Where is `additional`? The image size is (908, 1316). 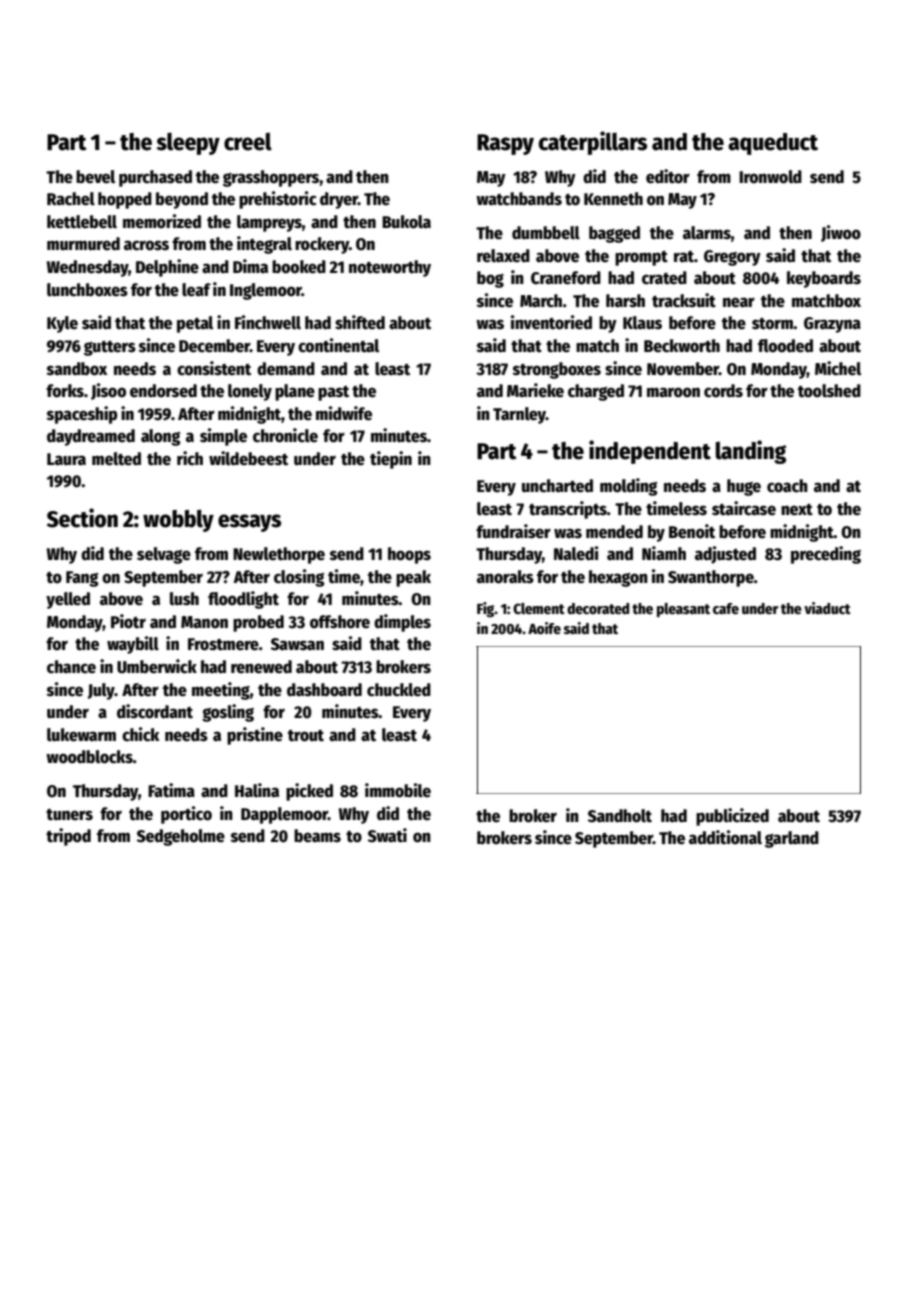
additional is located at coordinates (725, 837).
